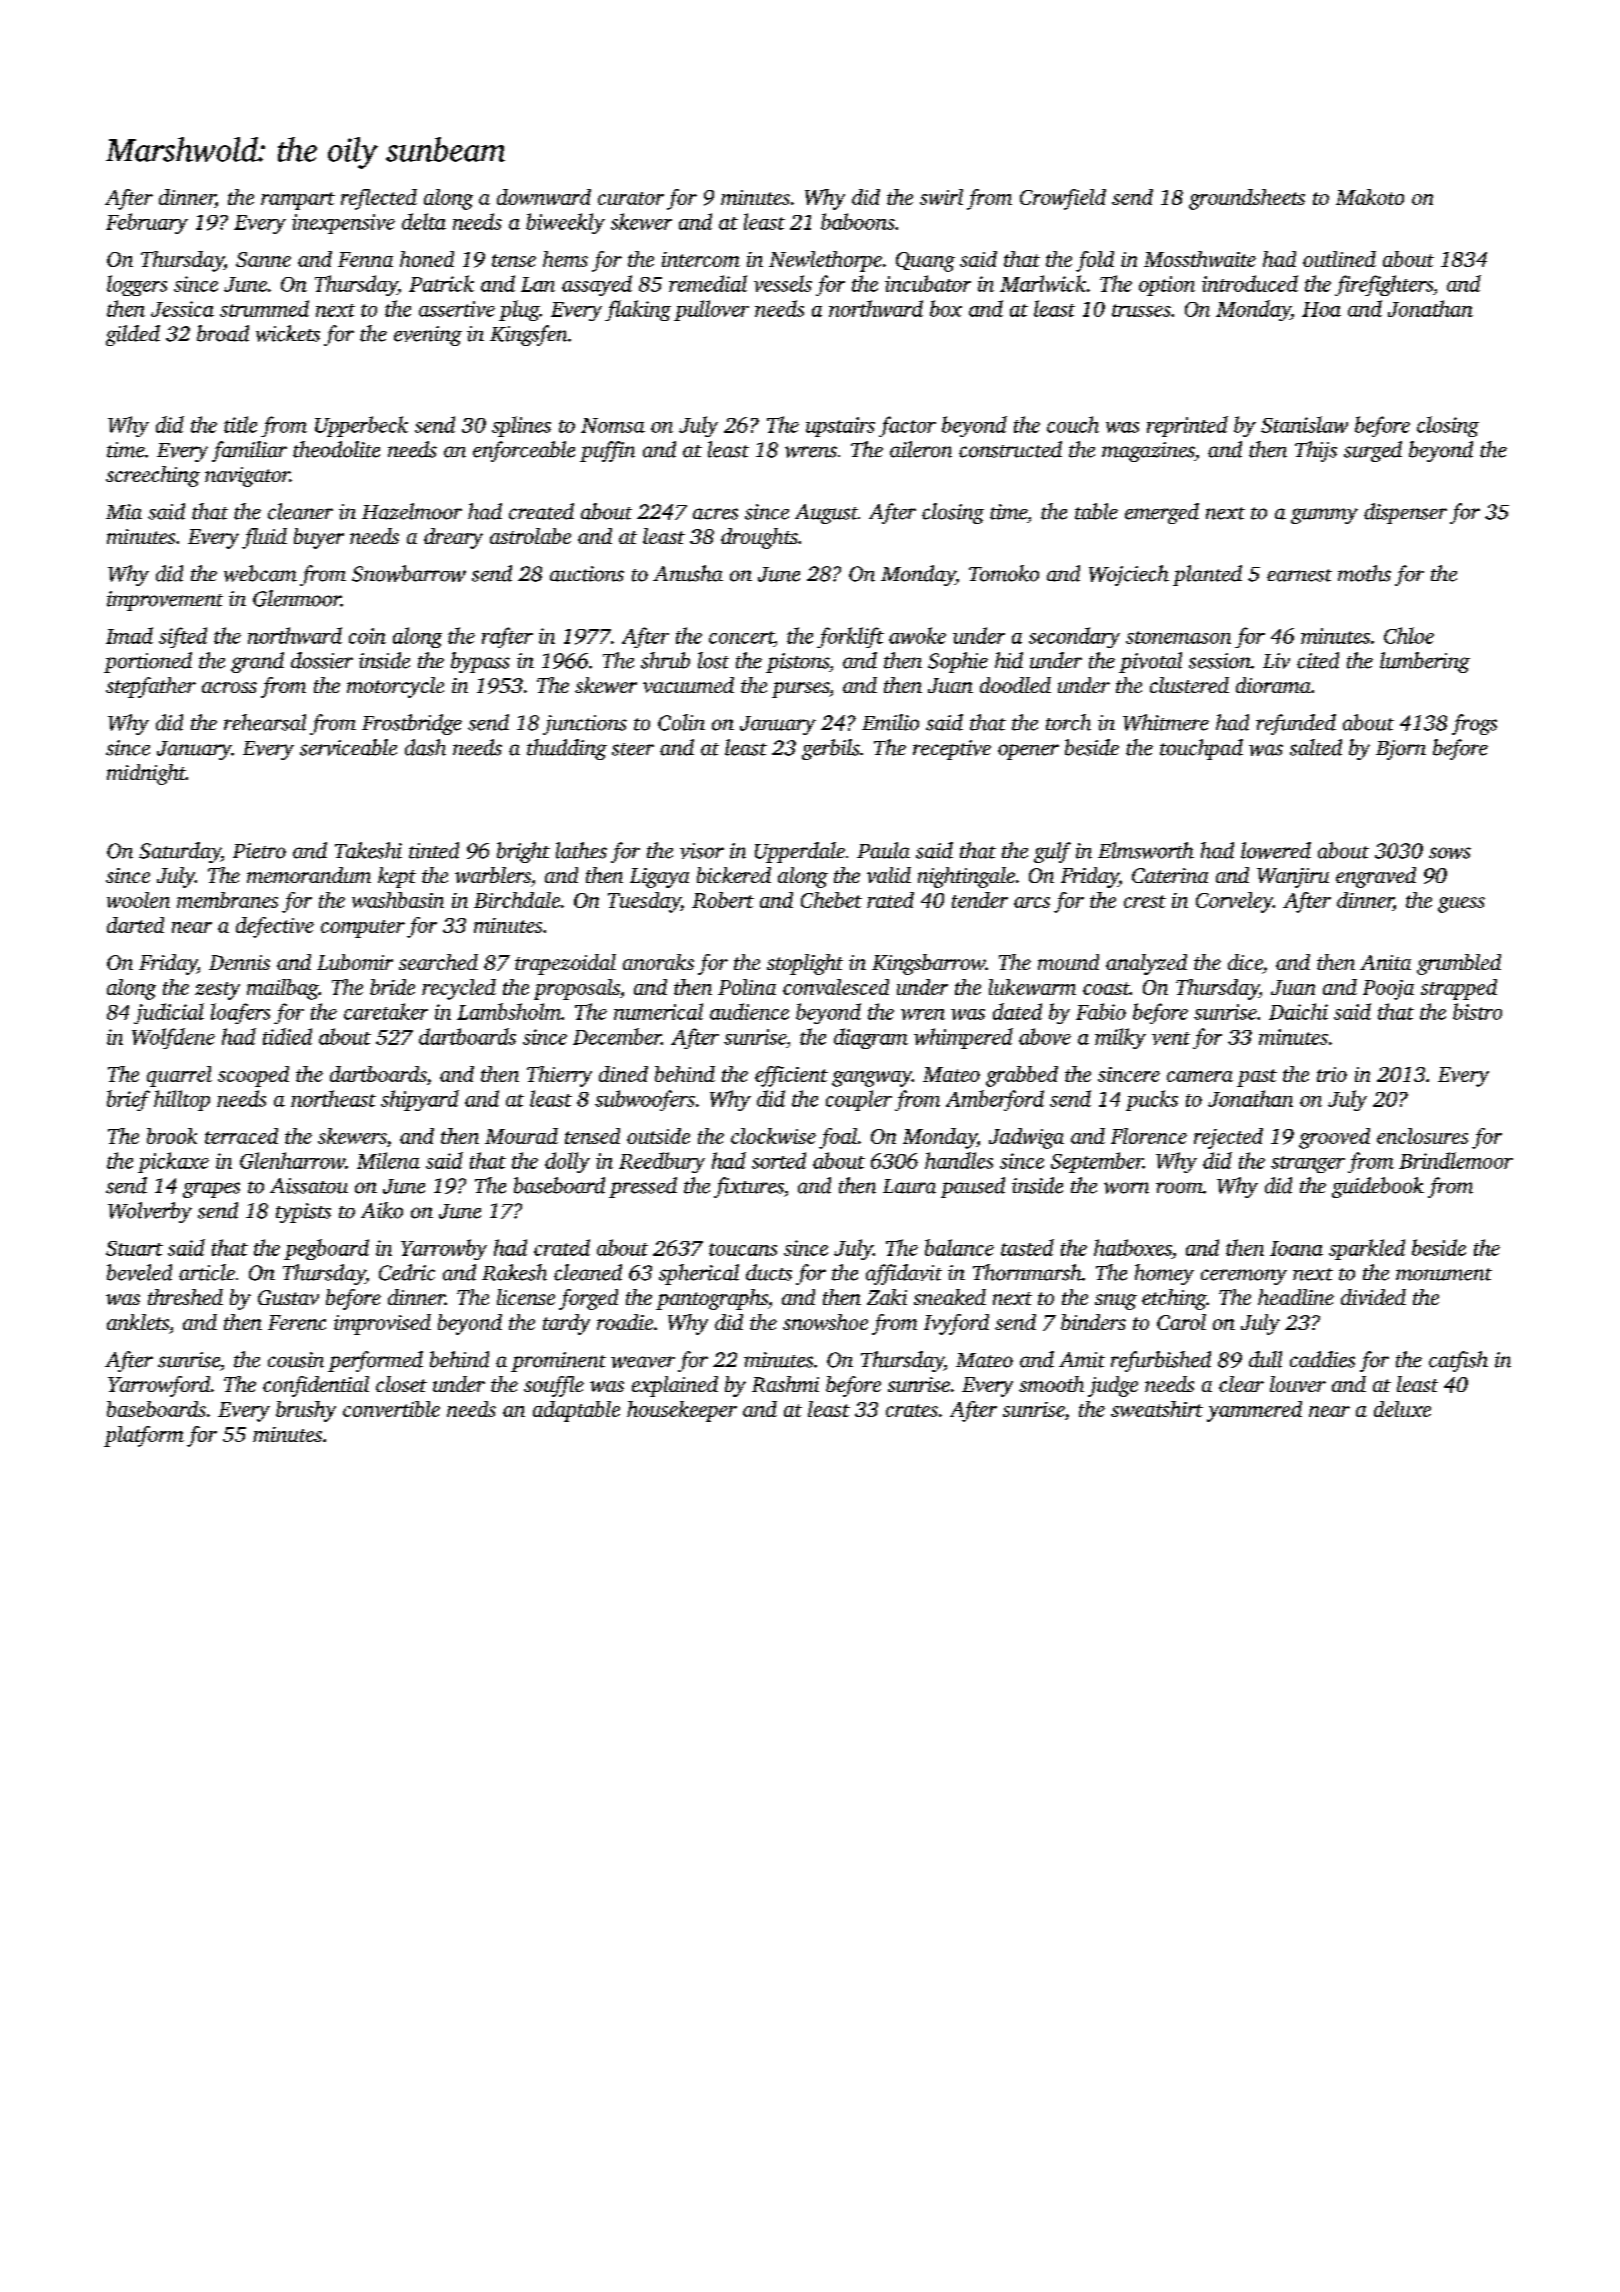 This image has width=1620, height=2292. Describe the element at coordinates (791, 1076) in the image. I see `efficient` at that location.
